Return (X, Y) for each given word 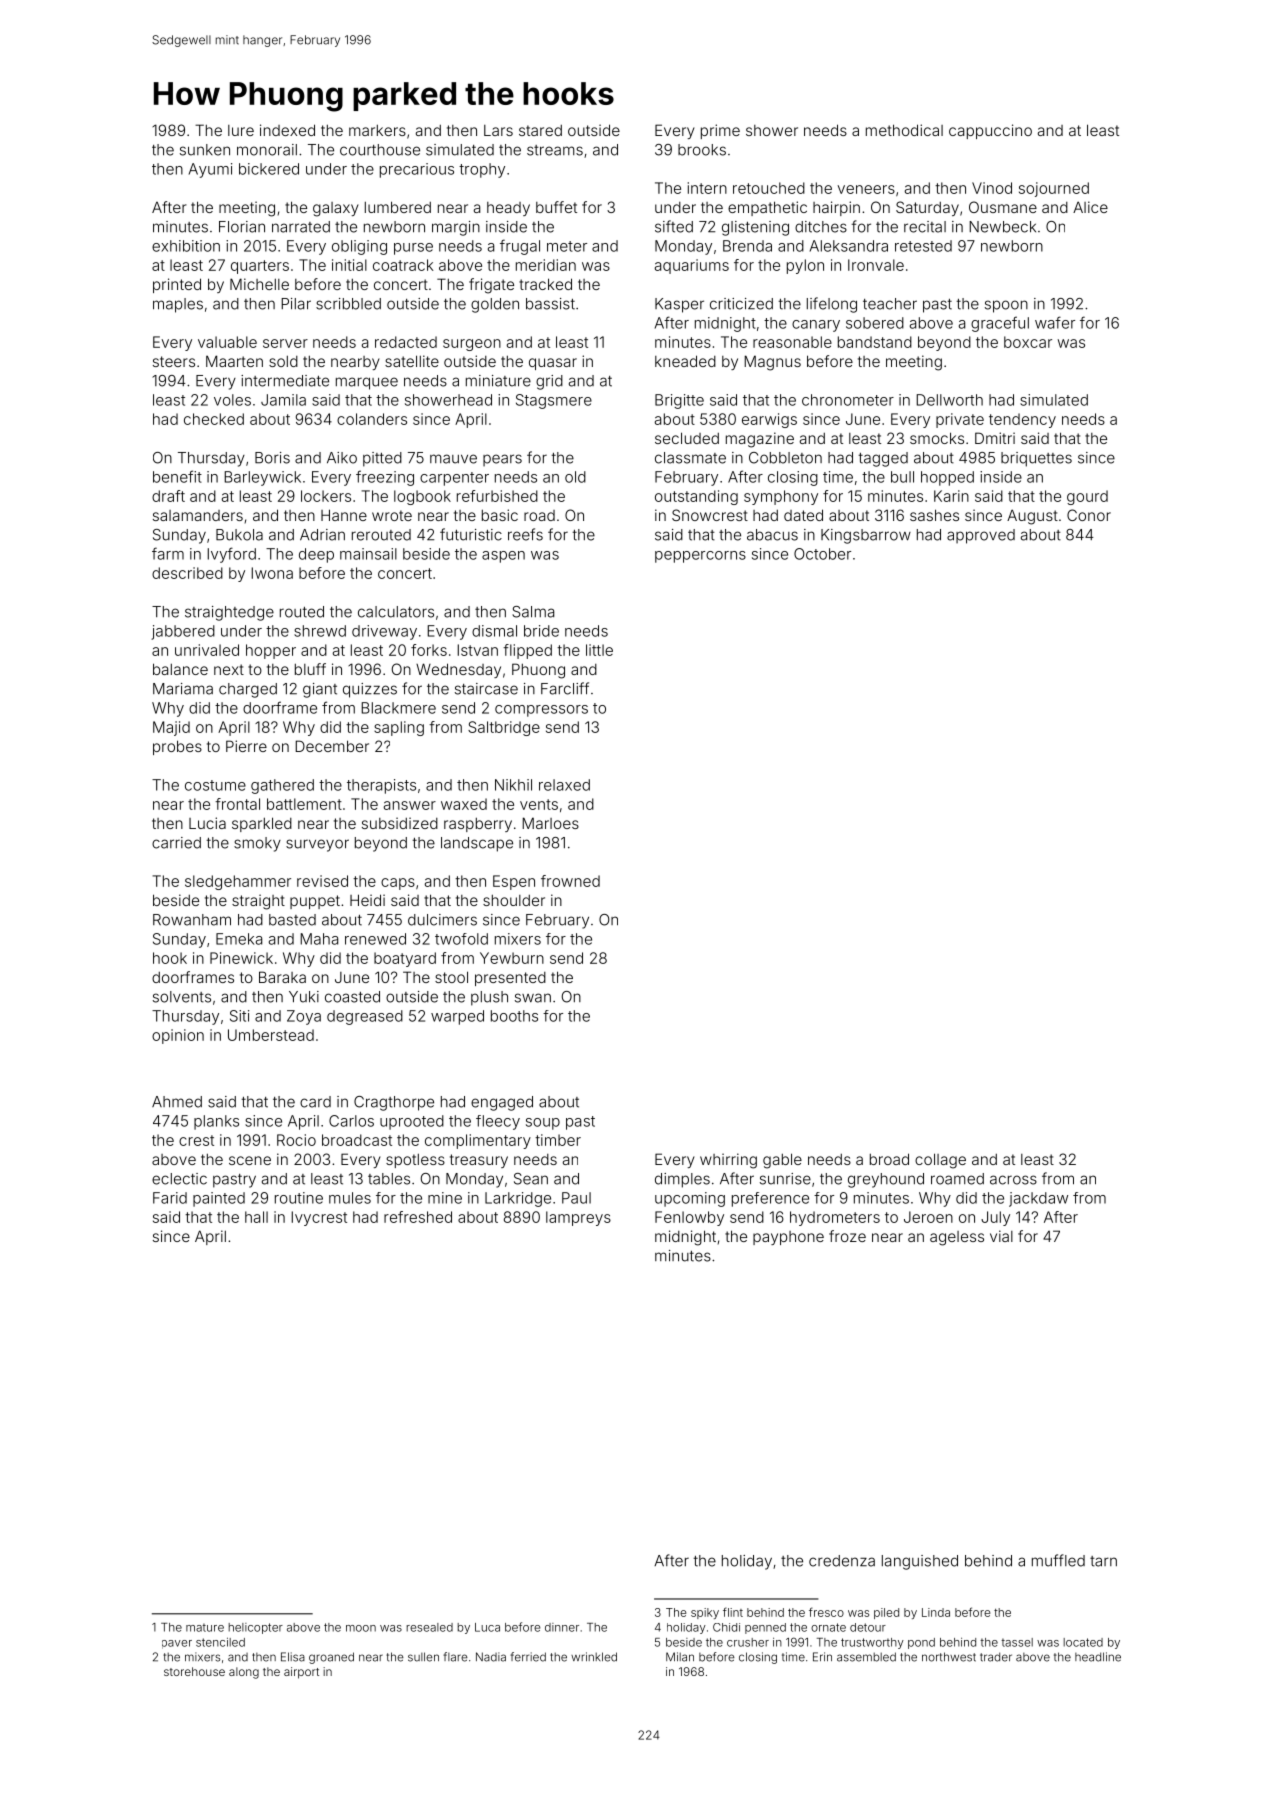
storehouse (194, 1671)
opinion (178, 1036)
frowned (570, 881)
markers (377, 130)
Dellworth (949, 400)
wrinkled (594, 1657)
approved (981, 536)
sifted (674, 226)
